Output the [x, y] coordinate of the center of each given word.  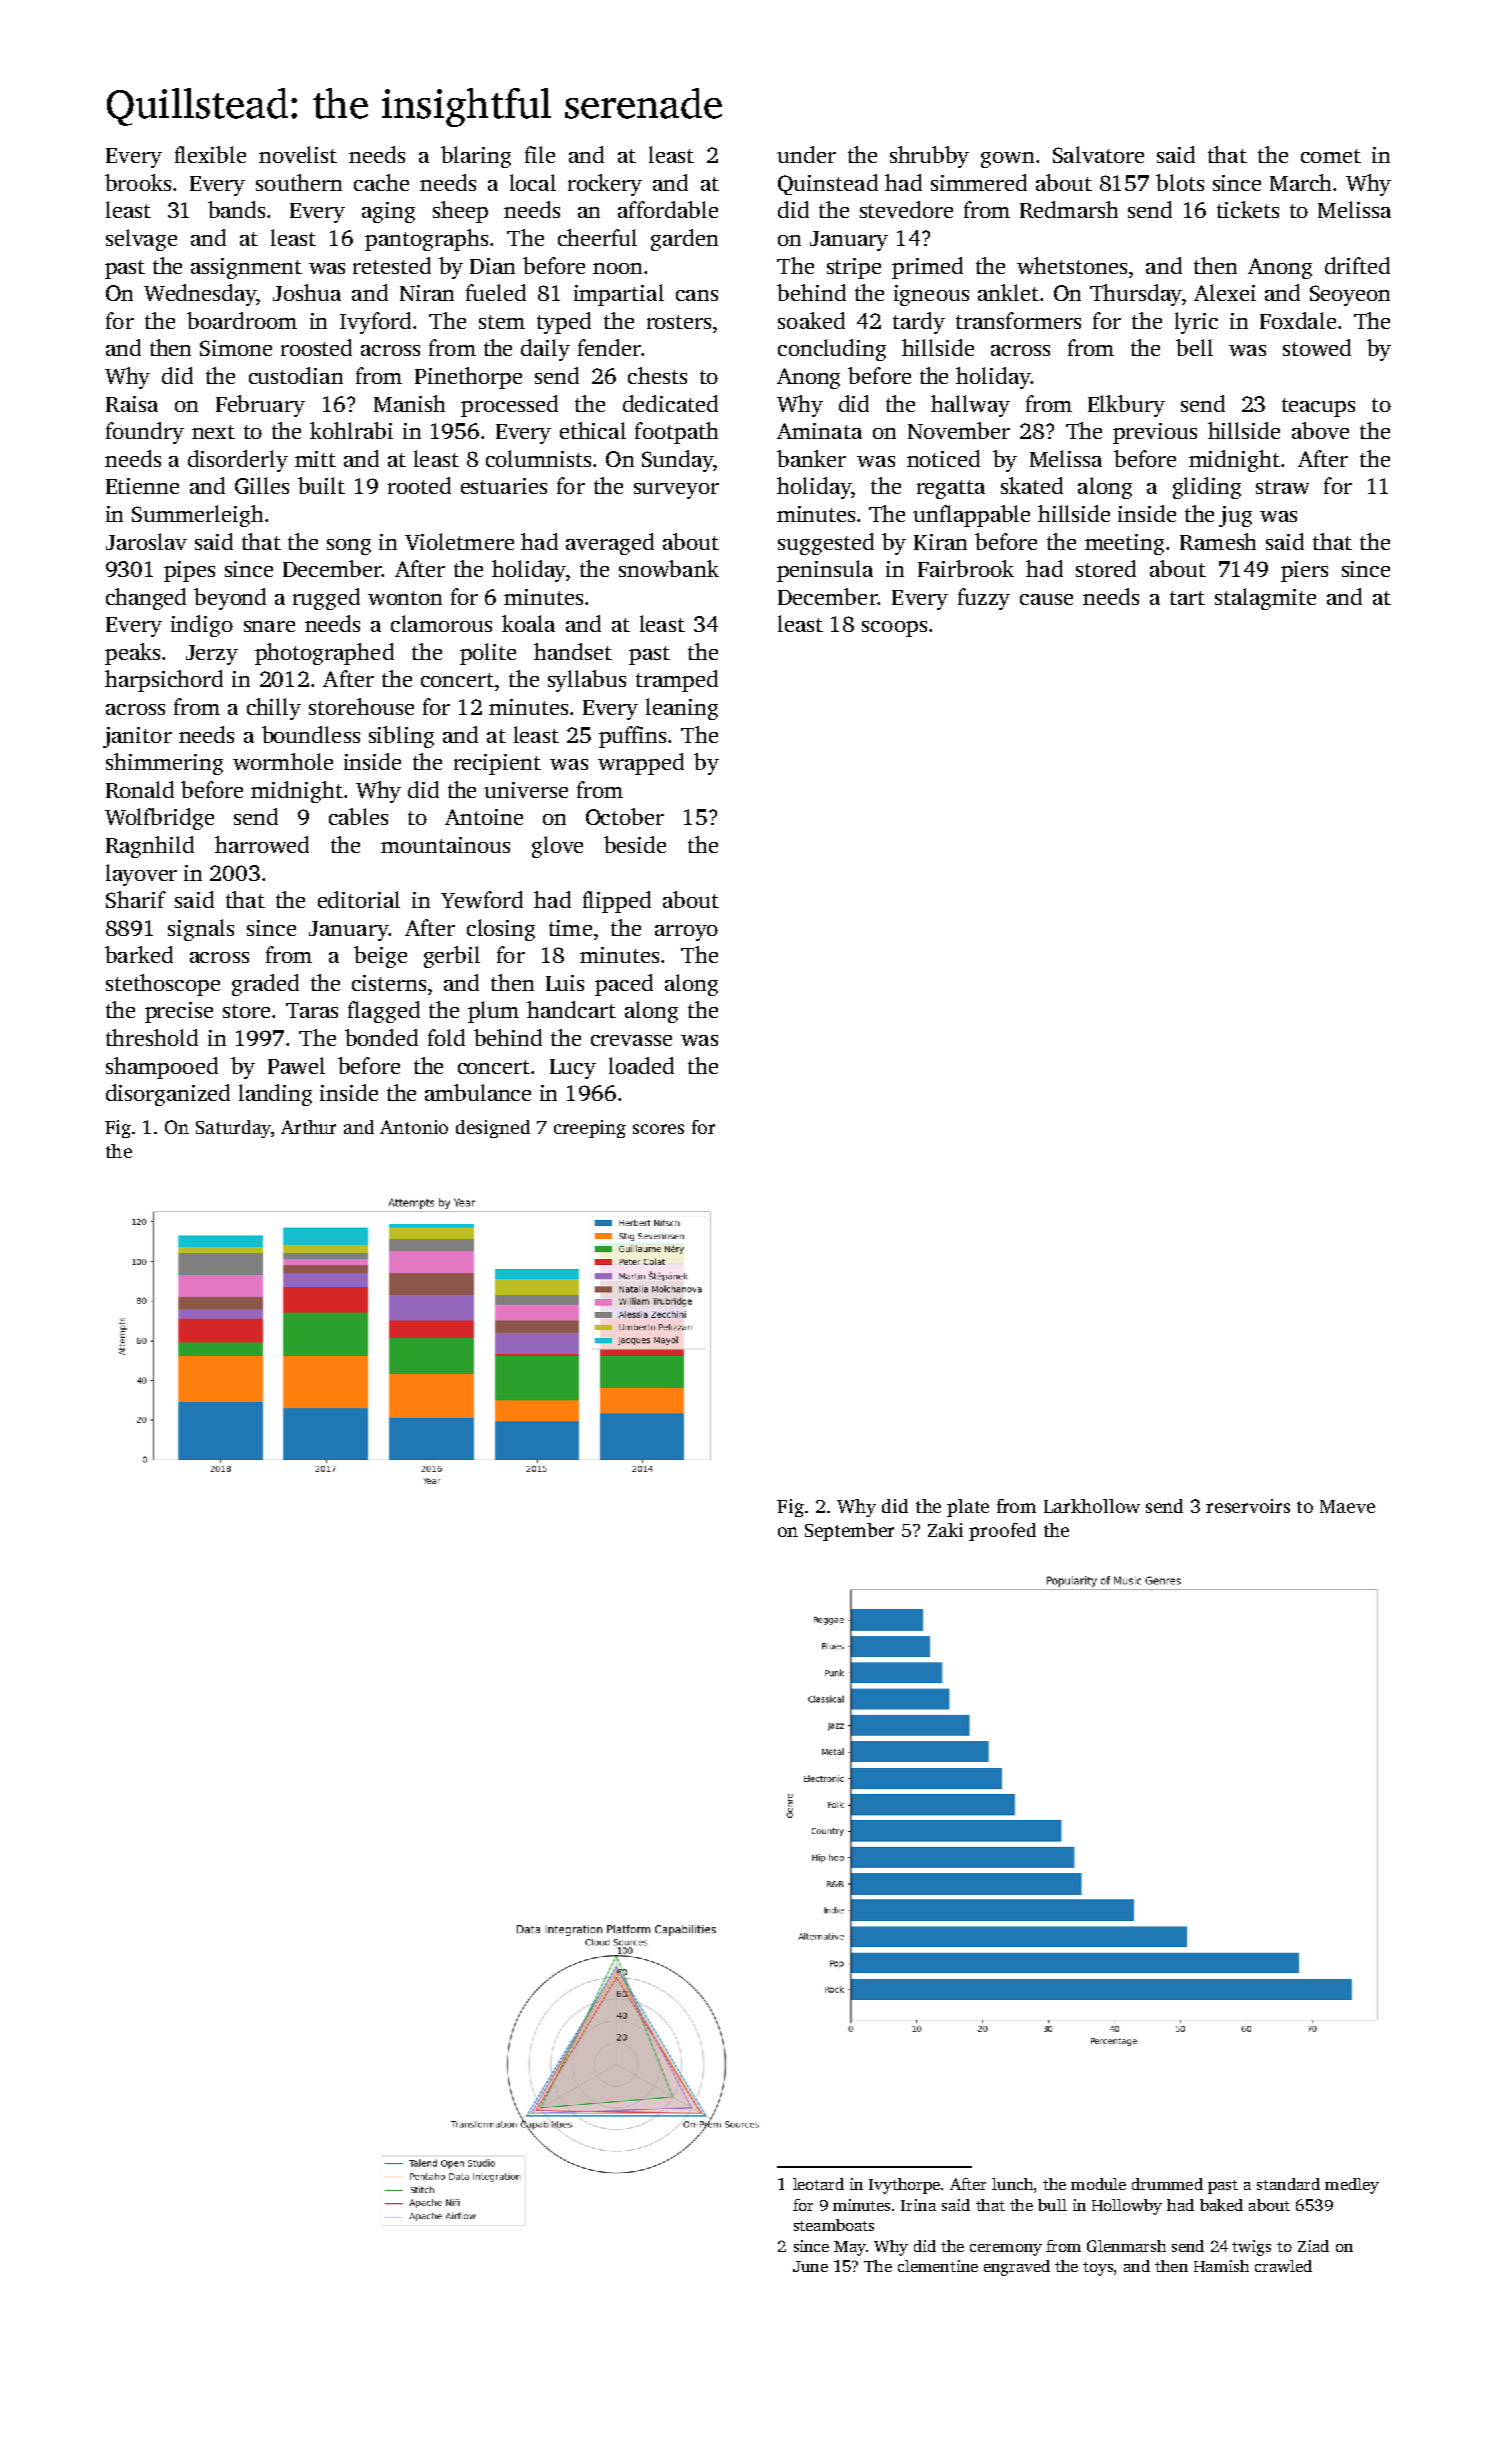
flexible [210, 154]
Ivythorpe [904, 2186]
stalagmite [1265, 599]
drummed [1167, 2184]
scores [658, 1129]
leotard [818, 2184]
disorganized [168, 1095]
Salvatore [1098, 154]
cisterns [389, 983]
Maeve [1347, 1506]
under [806, 154]
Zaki [945, 1530]
